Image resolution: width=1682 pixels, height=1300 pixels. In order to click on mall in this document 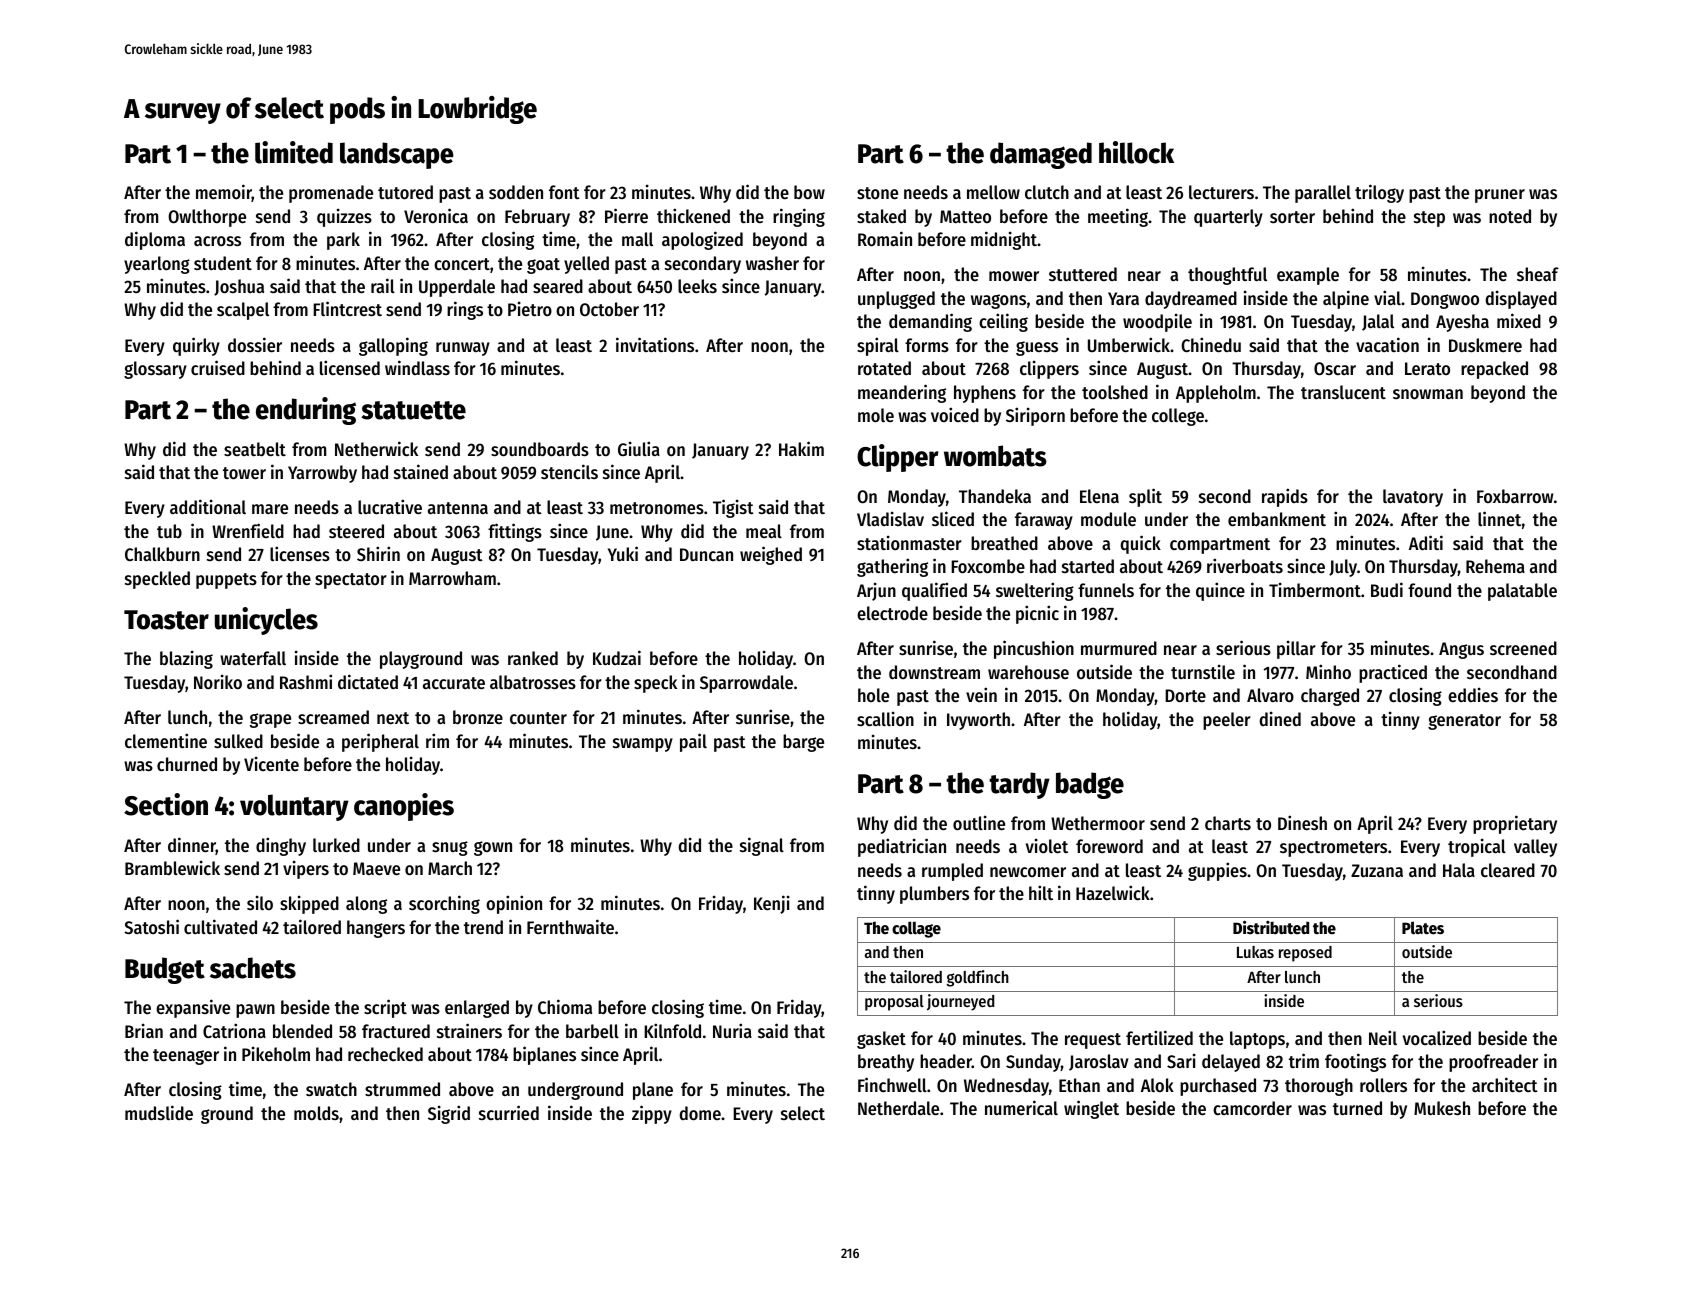, I will do `click(637, 239)`.
